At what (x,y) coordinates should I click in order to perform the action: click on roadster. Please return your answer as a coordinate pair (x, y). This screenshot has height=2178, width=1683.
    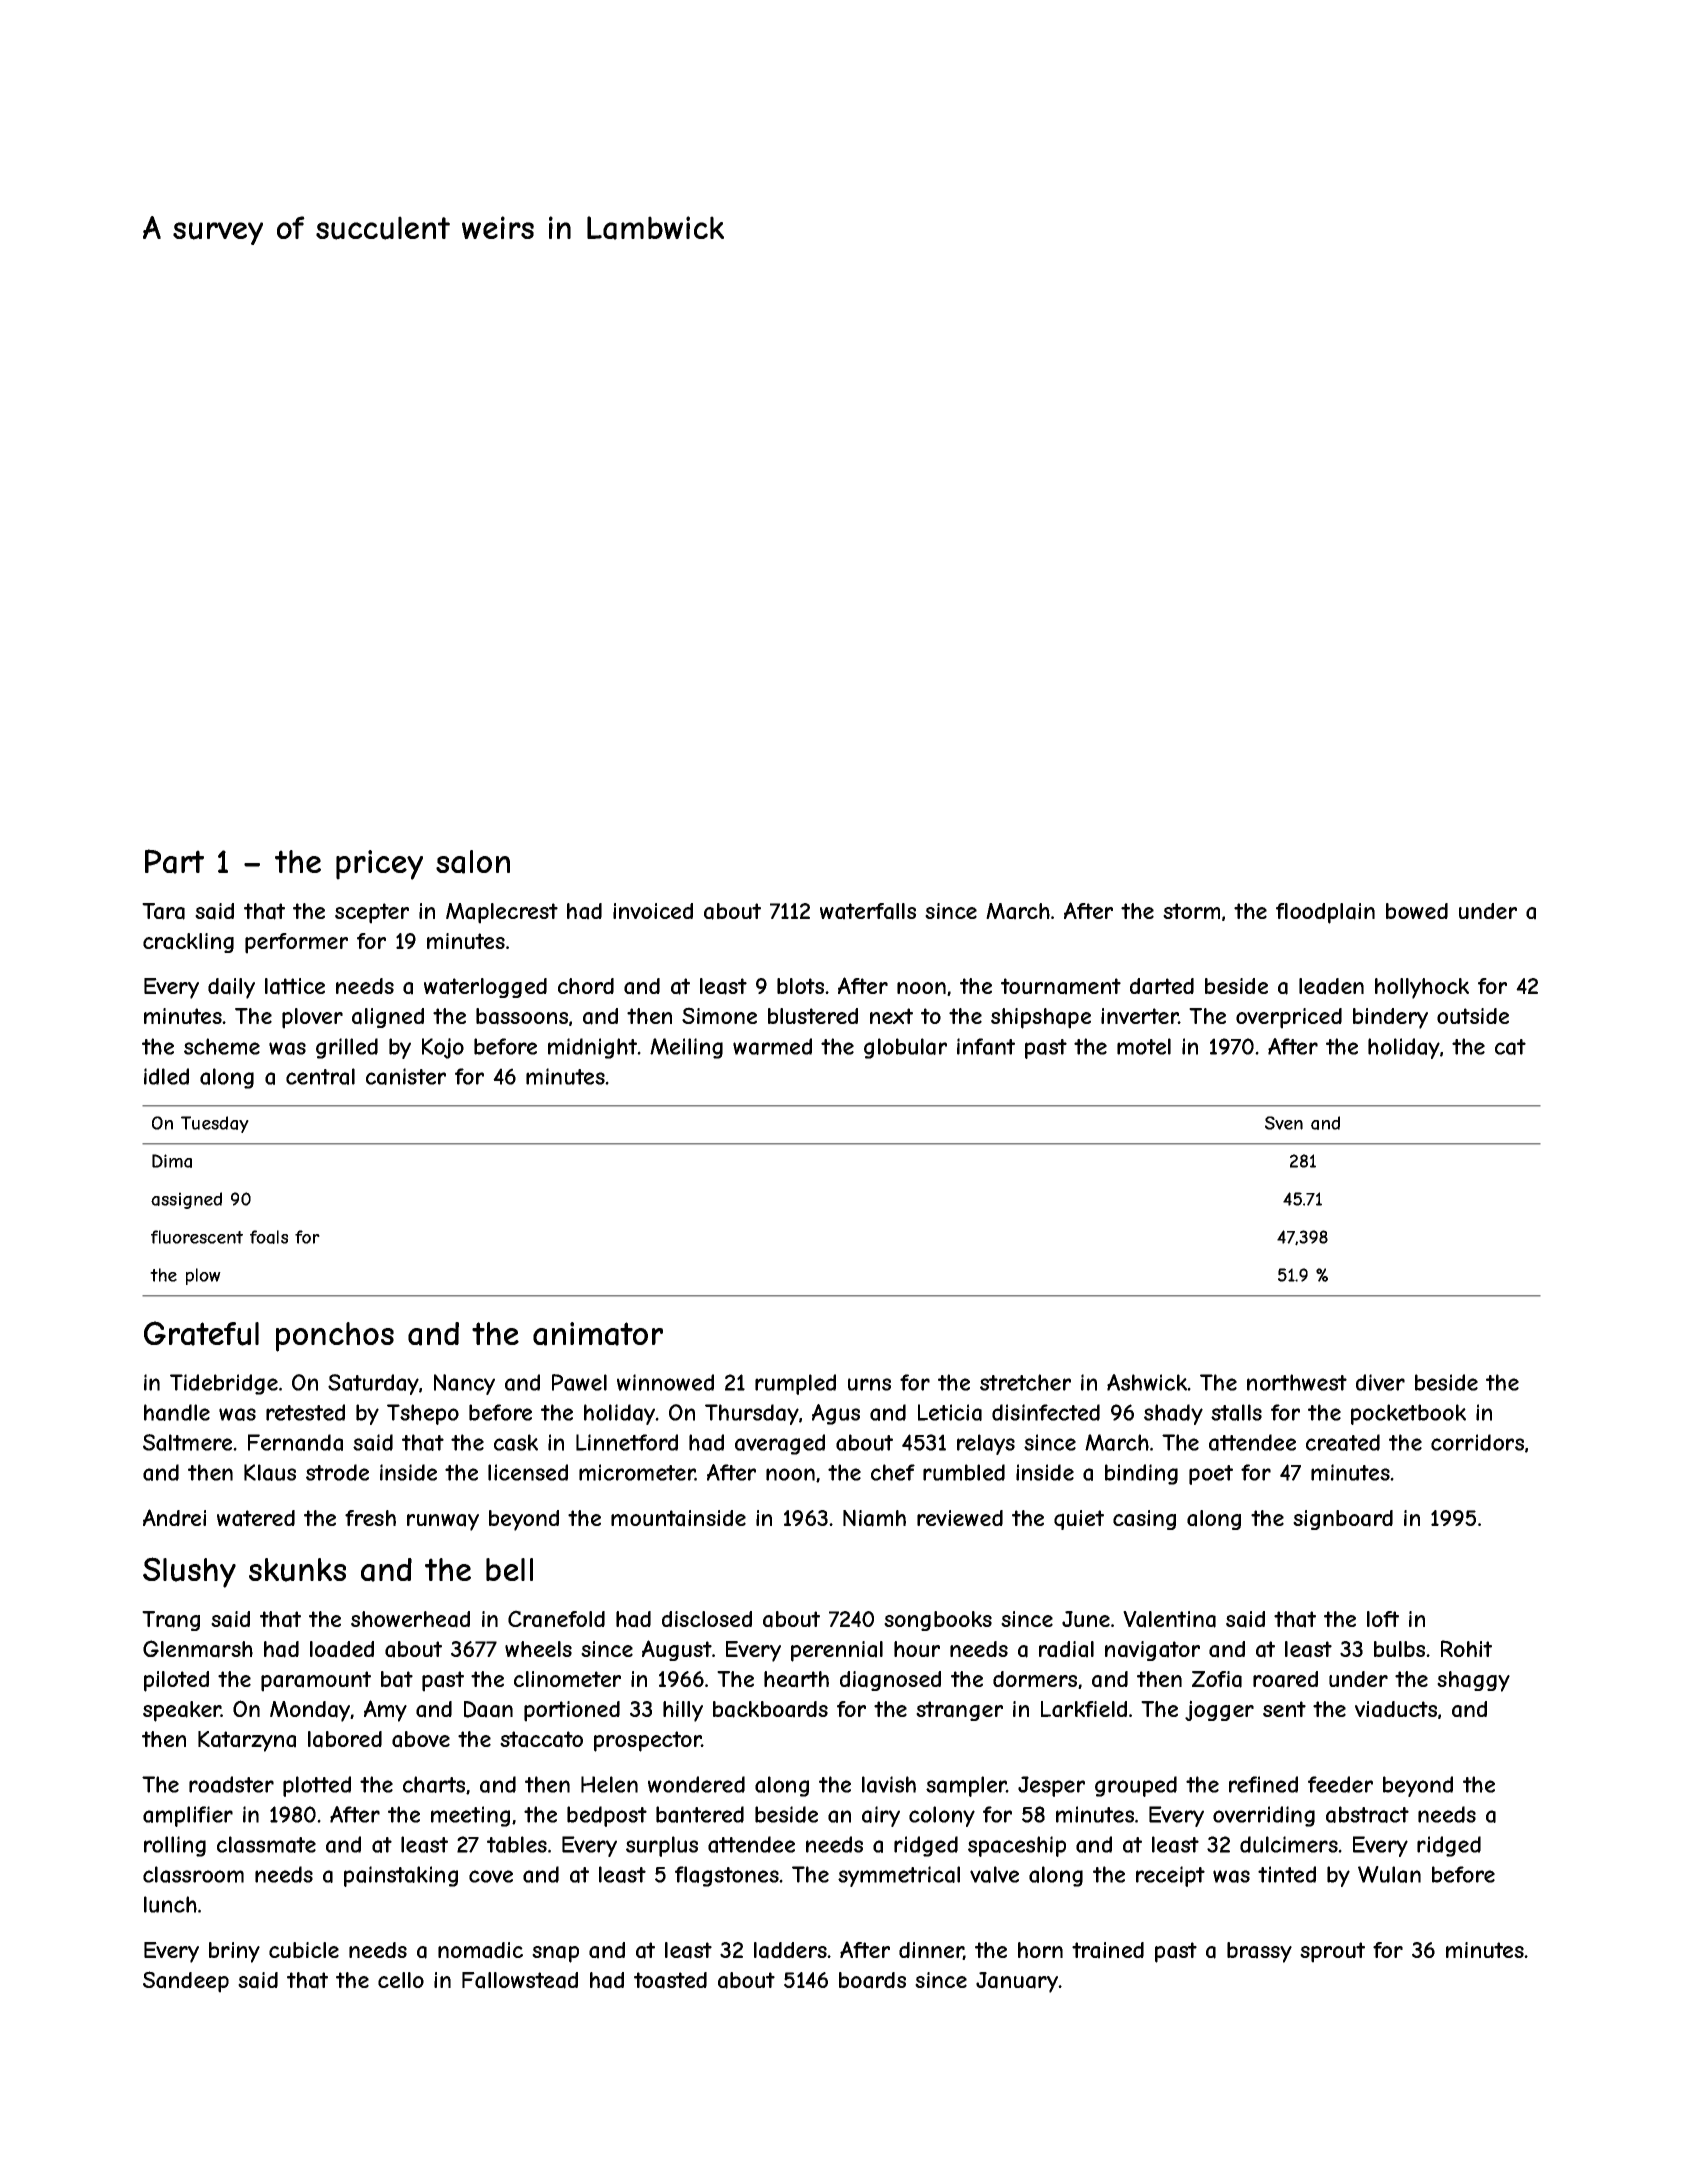
    Looking at the image, I should click on (231, 1784).
